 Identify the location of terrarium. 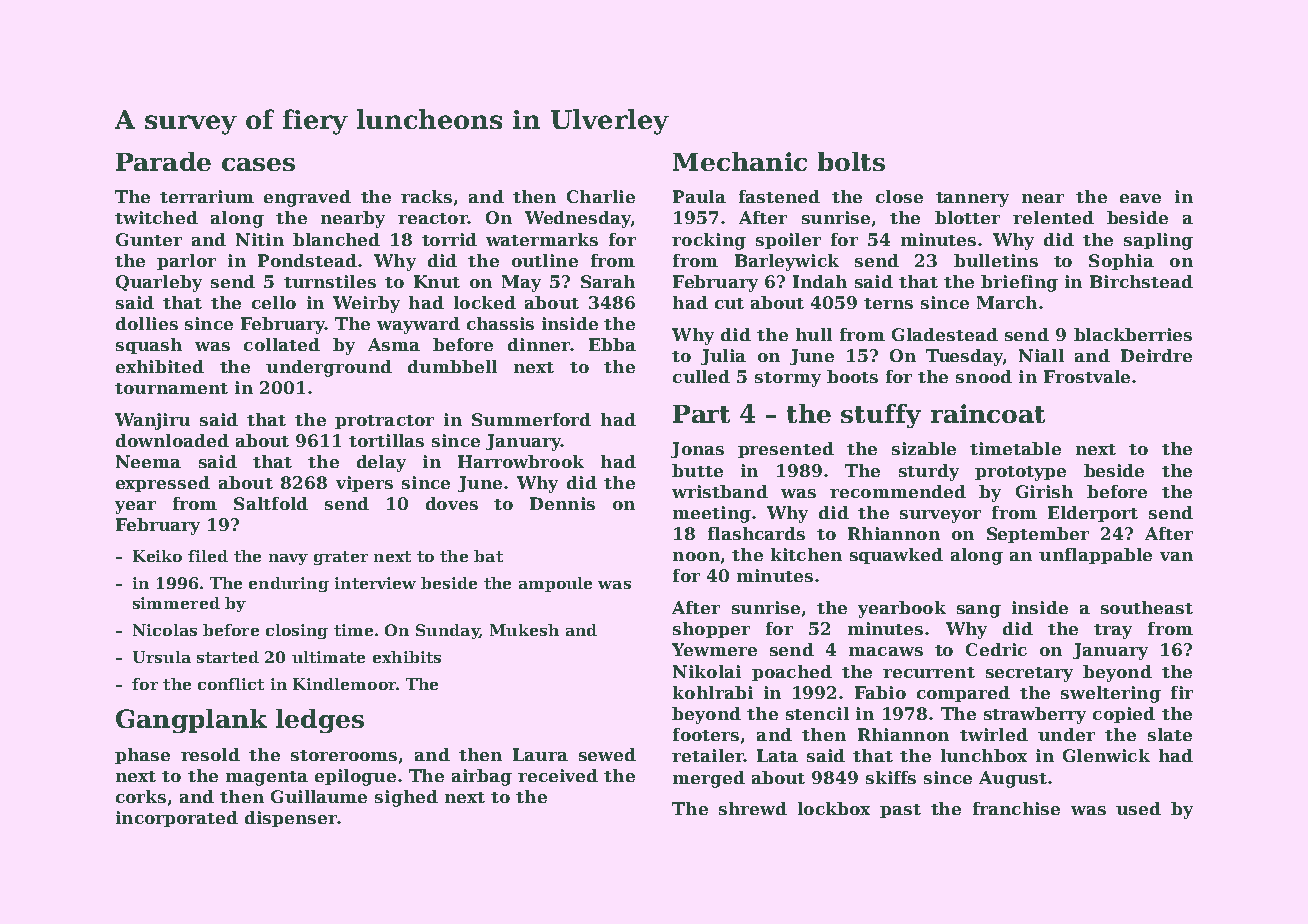
(207, 196).
